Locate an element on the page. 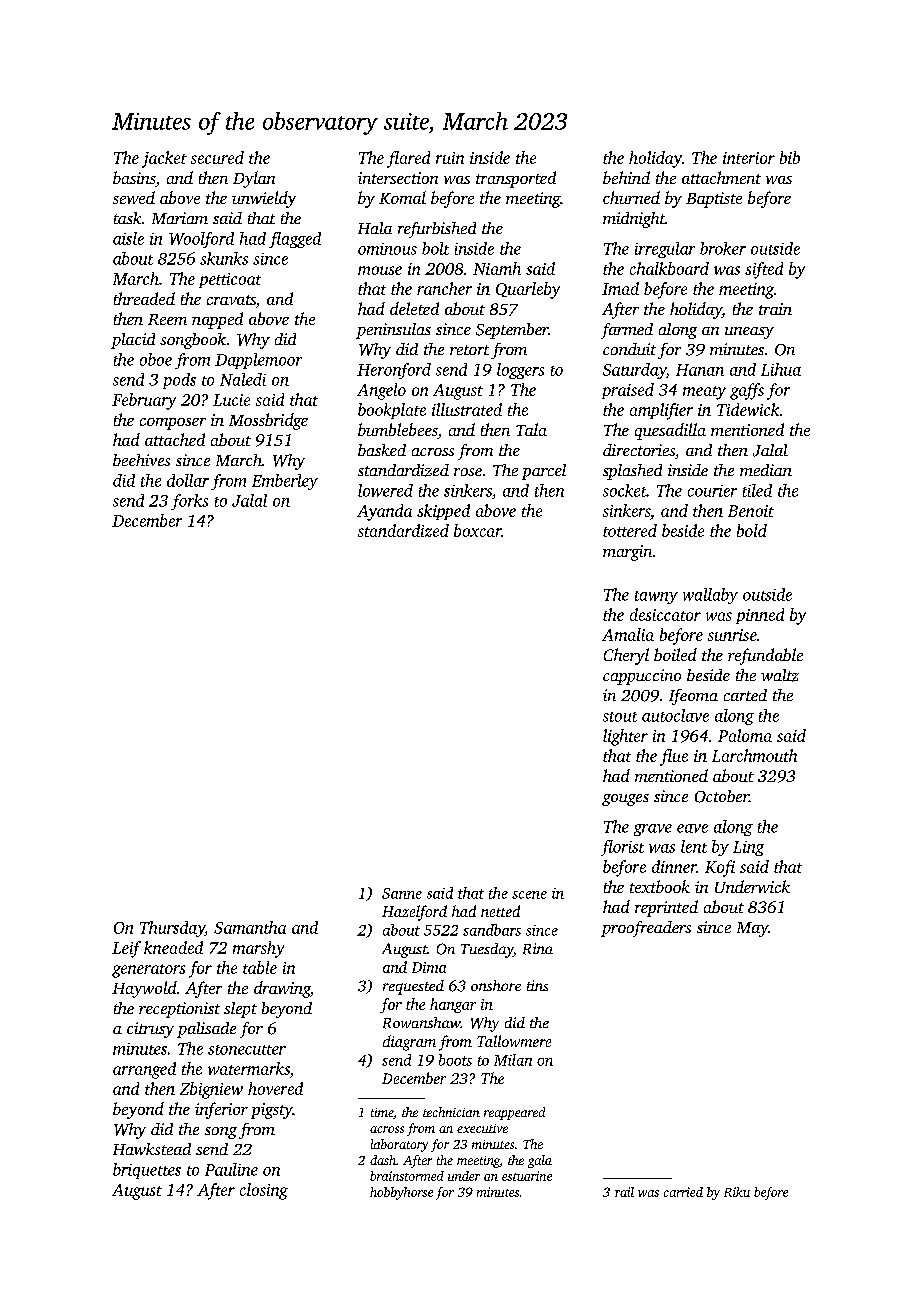 The width and height of the page is (924, 1308). Woolford is located at coordinates (201, 240).
